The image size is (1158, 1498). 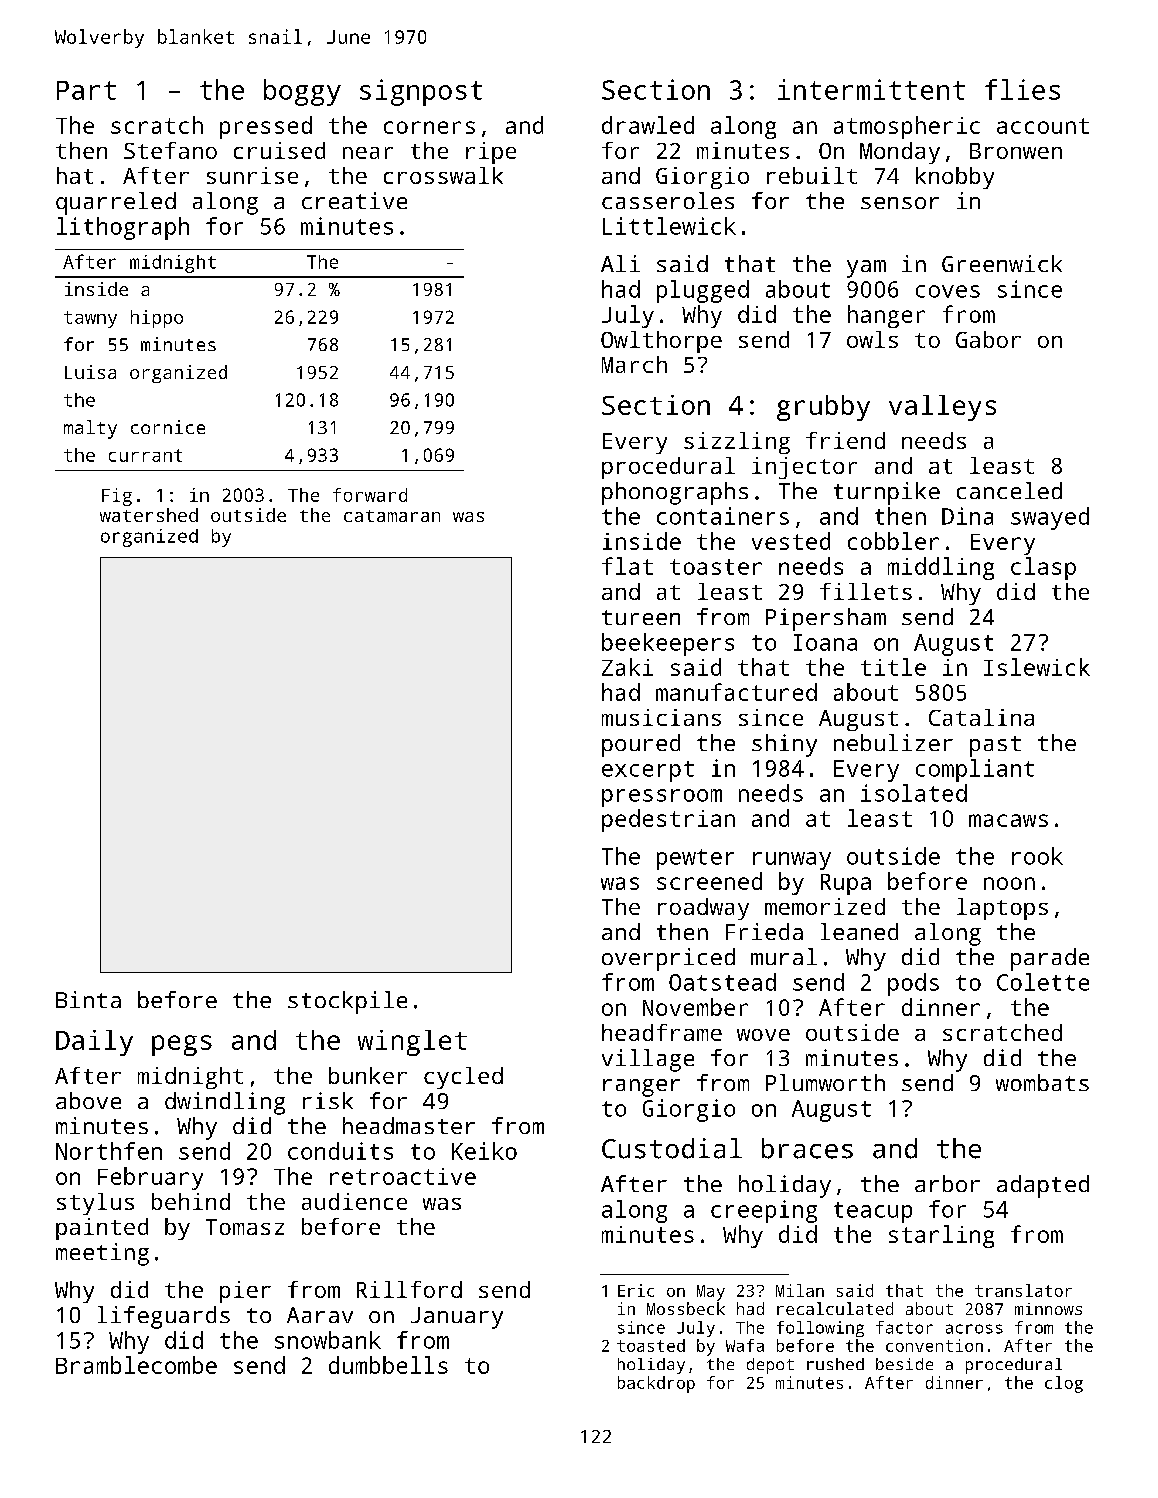 What do you see at coordinates (995, 746) in the screenshot?
I see `past` at bounding box center [995, 746].
